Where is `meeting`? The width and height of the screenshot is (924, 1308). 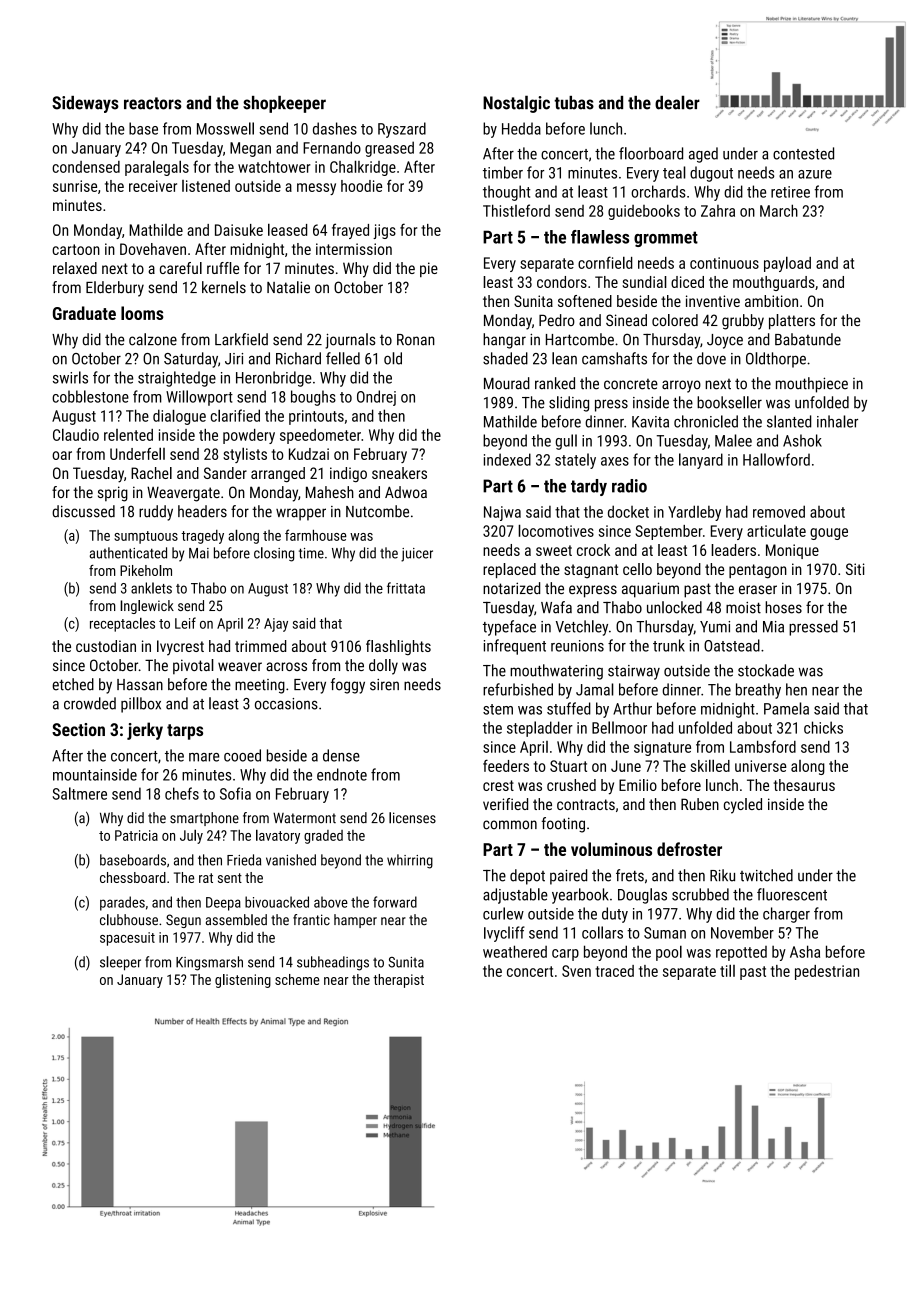
meeting is located at coordinates (260, 686).
